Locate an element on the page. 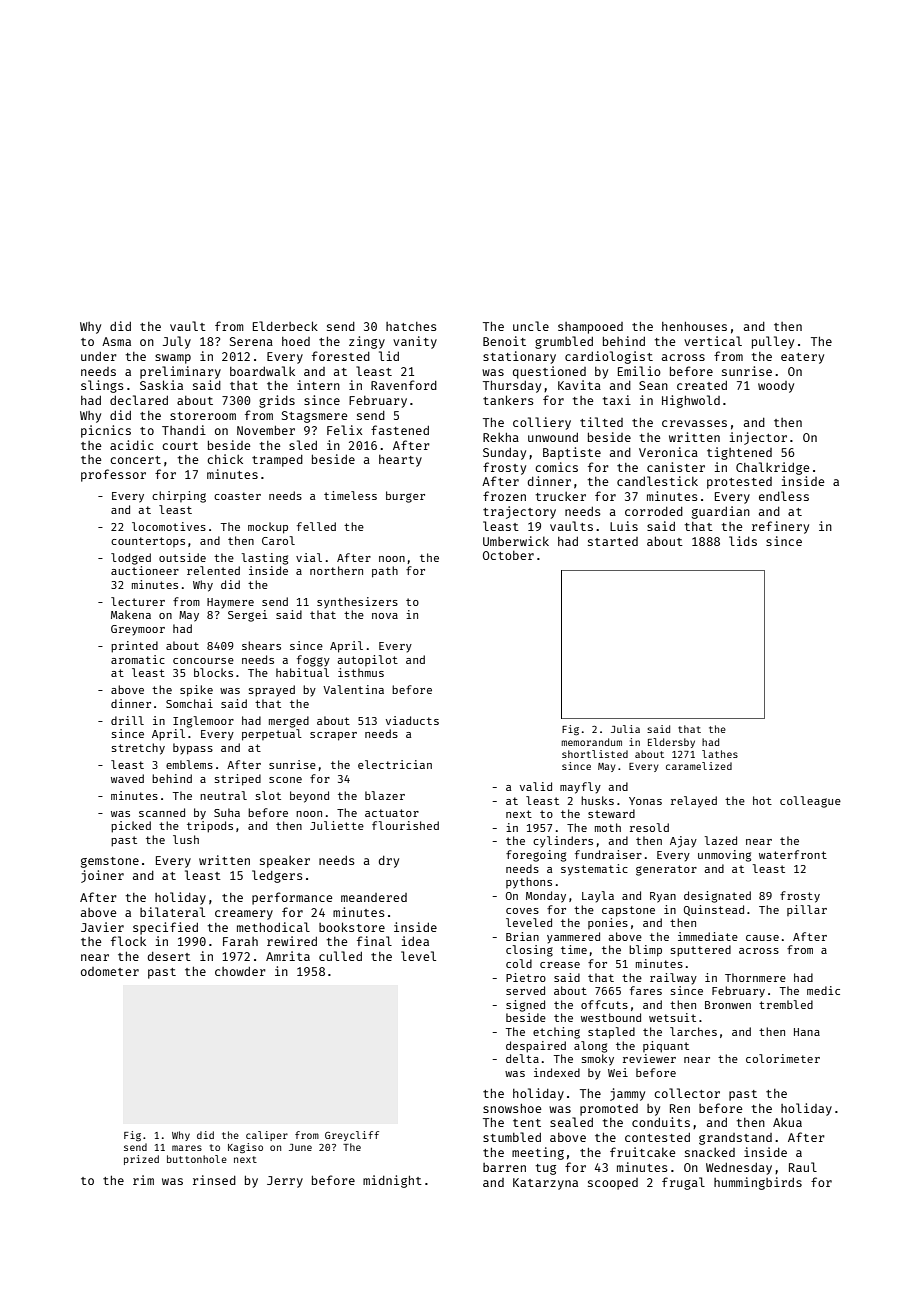 Image resolution: width=924 pixels, height=1308 pixels. waved is located at coordinates (127, 778).
